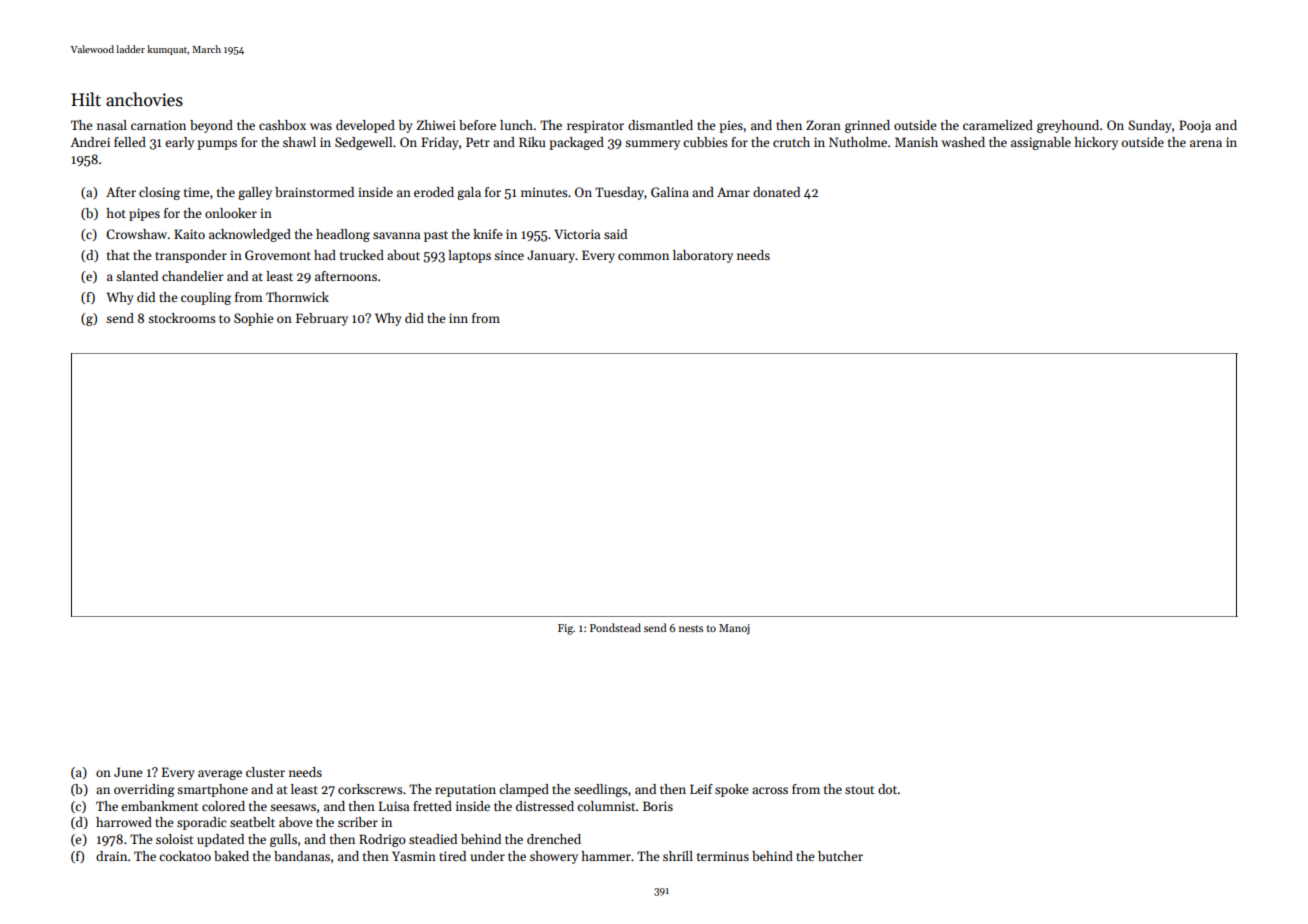 The width and height of the document is (1308, 924). I want to click on Manoj, so click(734, 629).
